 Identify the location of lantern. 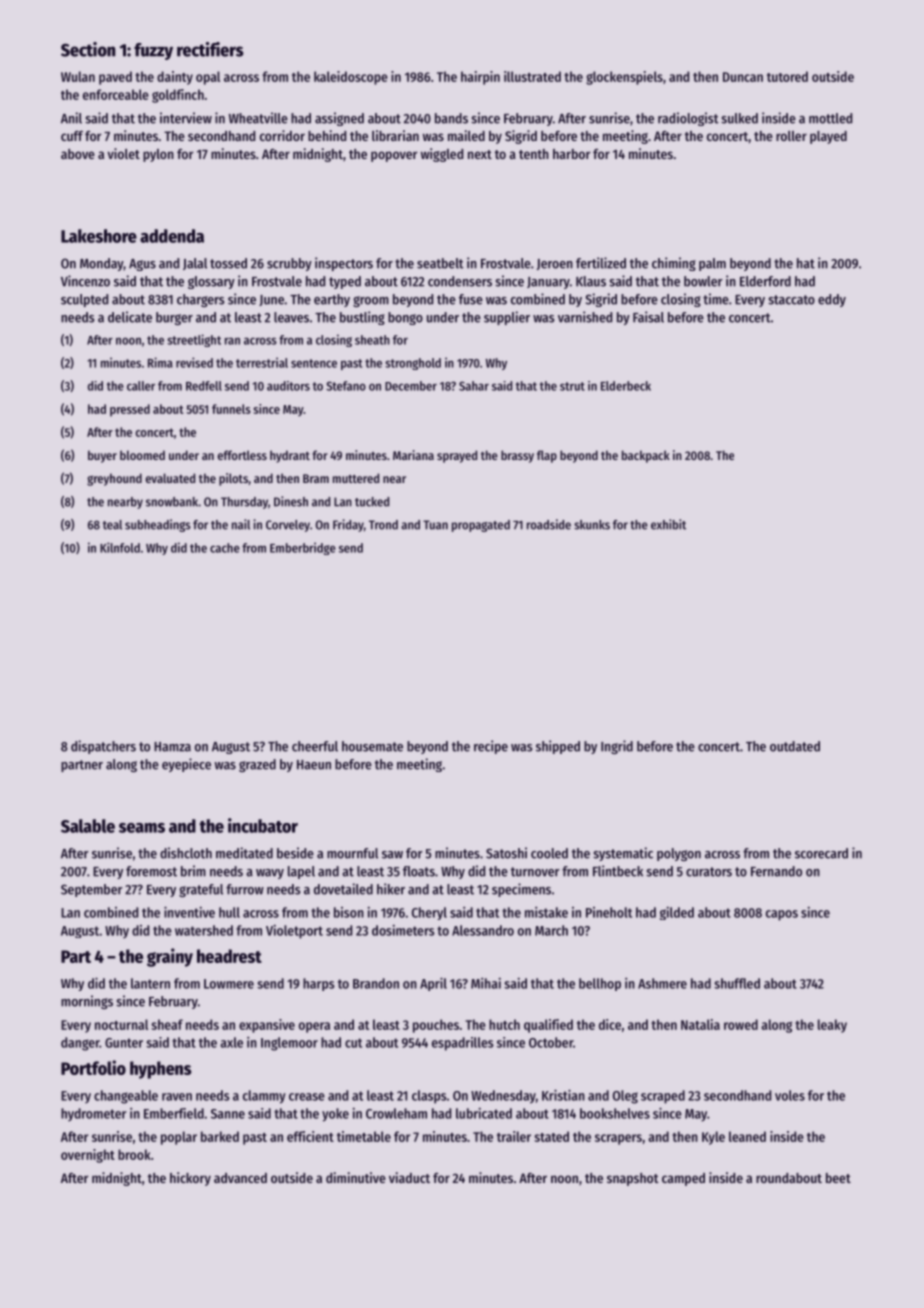
(150, 983).
